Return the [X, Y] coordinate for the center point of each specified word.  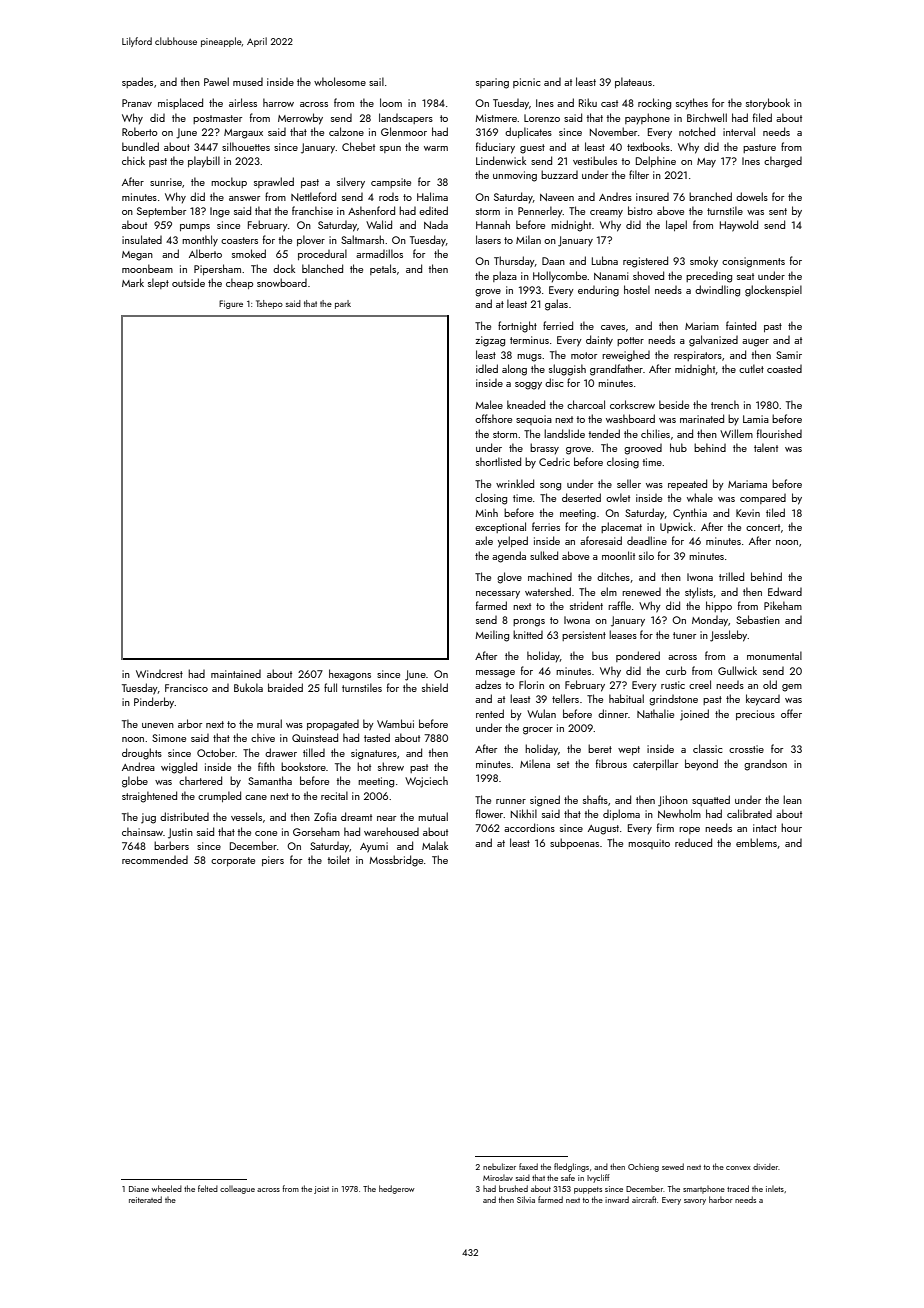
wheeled [167, 1188]
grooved [643, 449]
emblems [756, 842]
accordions [529, 827]
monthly [200, 240]
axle [484, 540]
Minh [486, 512]
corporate [233, 861]
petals [383, 269]
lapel [676, 225]
